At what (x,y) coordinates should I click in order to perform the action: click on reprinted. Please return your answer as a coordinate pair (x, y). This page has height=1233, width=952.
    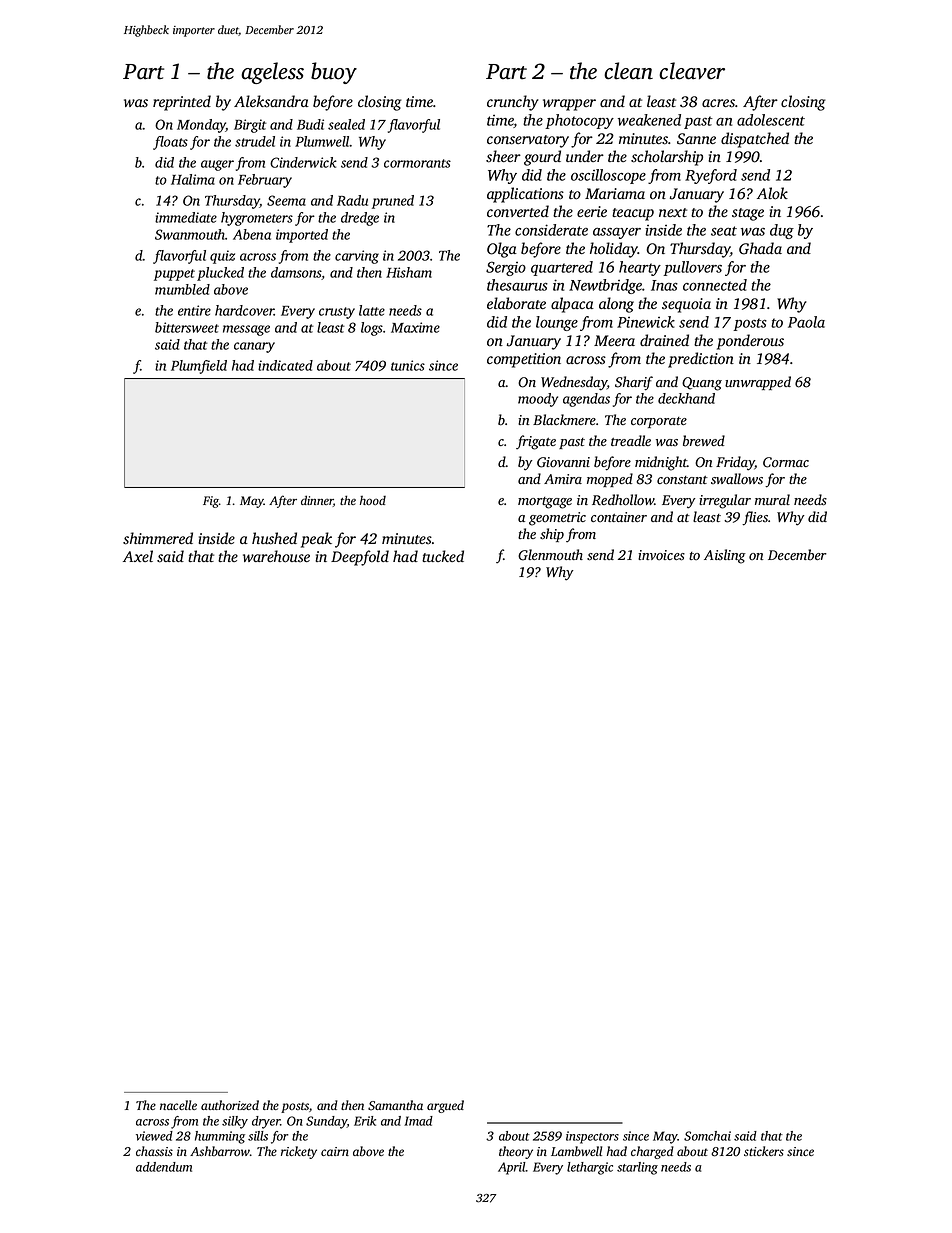
    Looking at the image, I should click on (182, 103).
